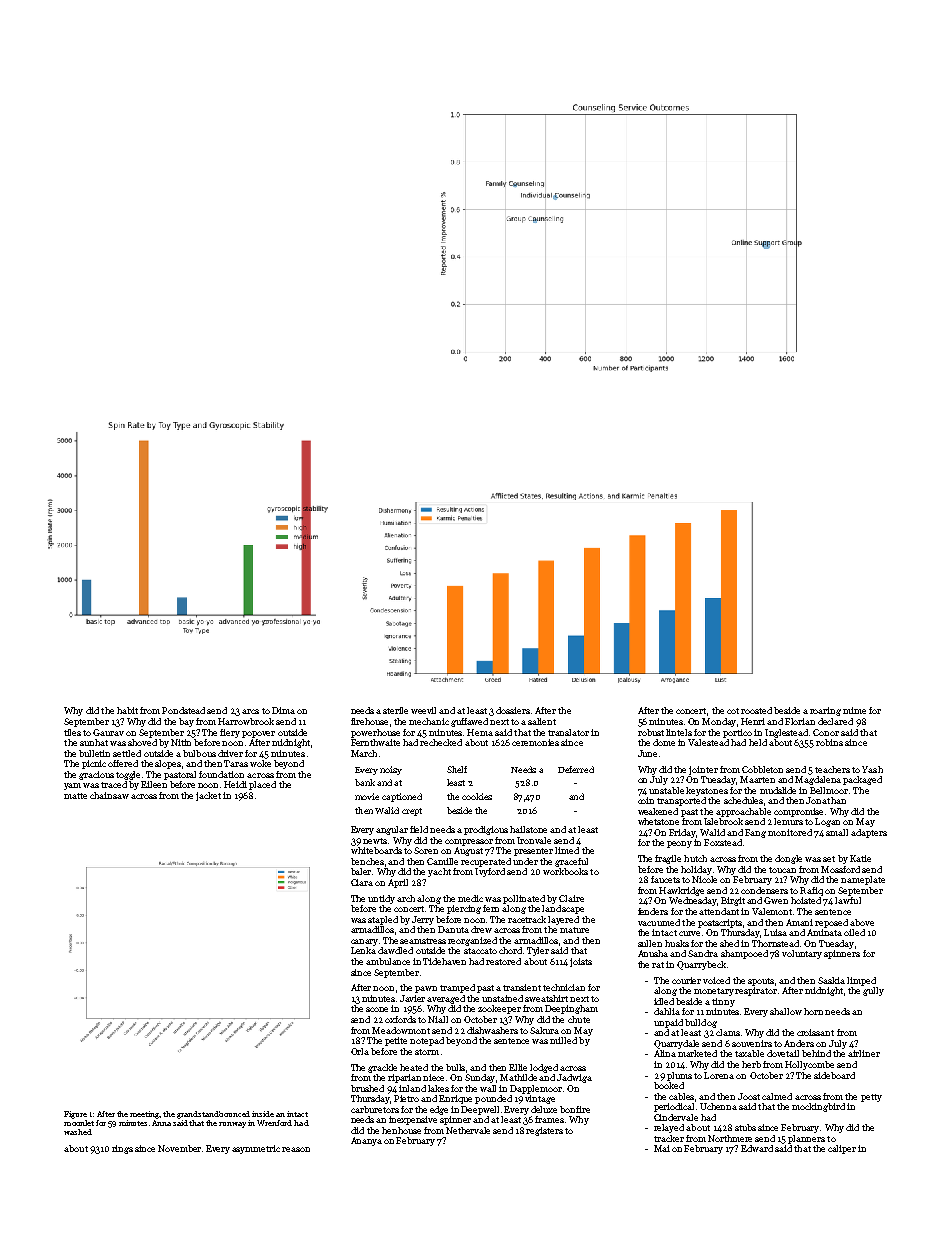 Image resolution: width=952 pixels, height=1233 pixels. What do you see at coordinates (122, 1149) in the document?
I see `rings` at bounding box center [122, 1149].
